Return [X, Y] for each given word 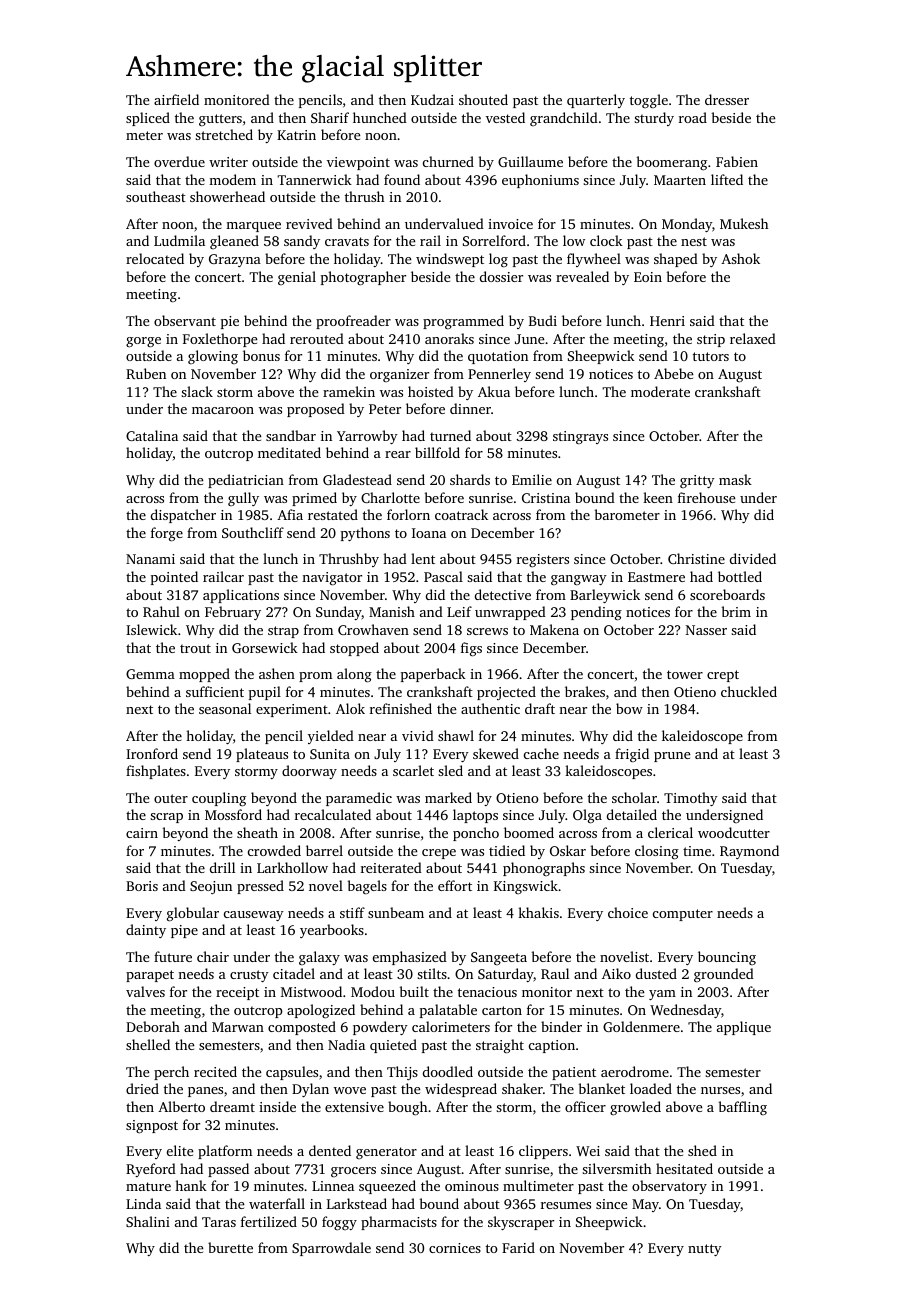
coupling [219, 799]
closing [657, 852]
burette [230, 1247]
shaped [676, 260]
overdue [179, 161]
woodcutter [734, 832]
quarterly [596, 101]
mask [735, 479]
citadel [294, 973]
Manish [392, 611]
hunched [380, 117]
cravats [347, 241]
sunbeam [396, 912]
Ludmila [179, 240]
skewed [496, 753]
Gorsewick [265, 647]
